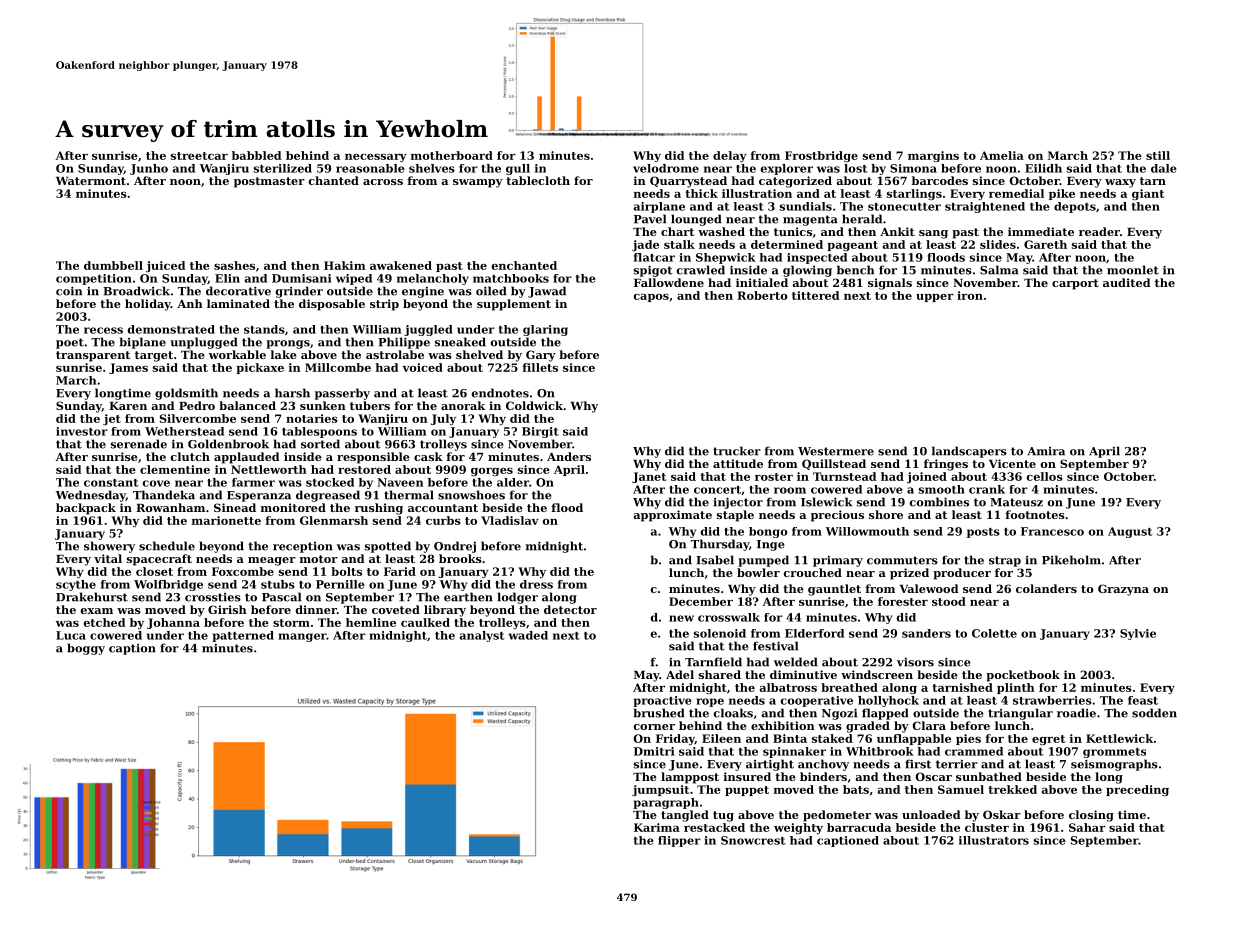 This screenshot has height=952, width=1233. Describe the element at coordinates (288, 344) in the screenshot. I see `prongs` at that location.
